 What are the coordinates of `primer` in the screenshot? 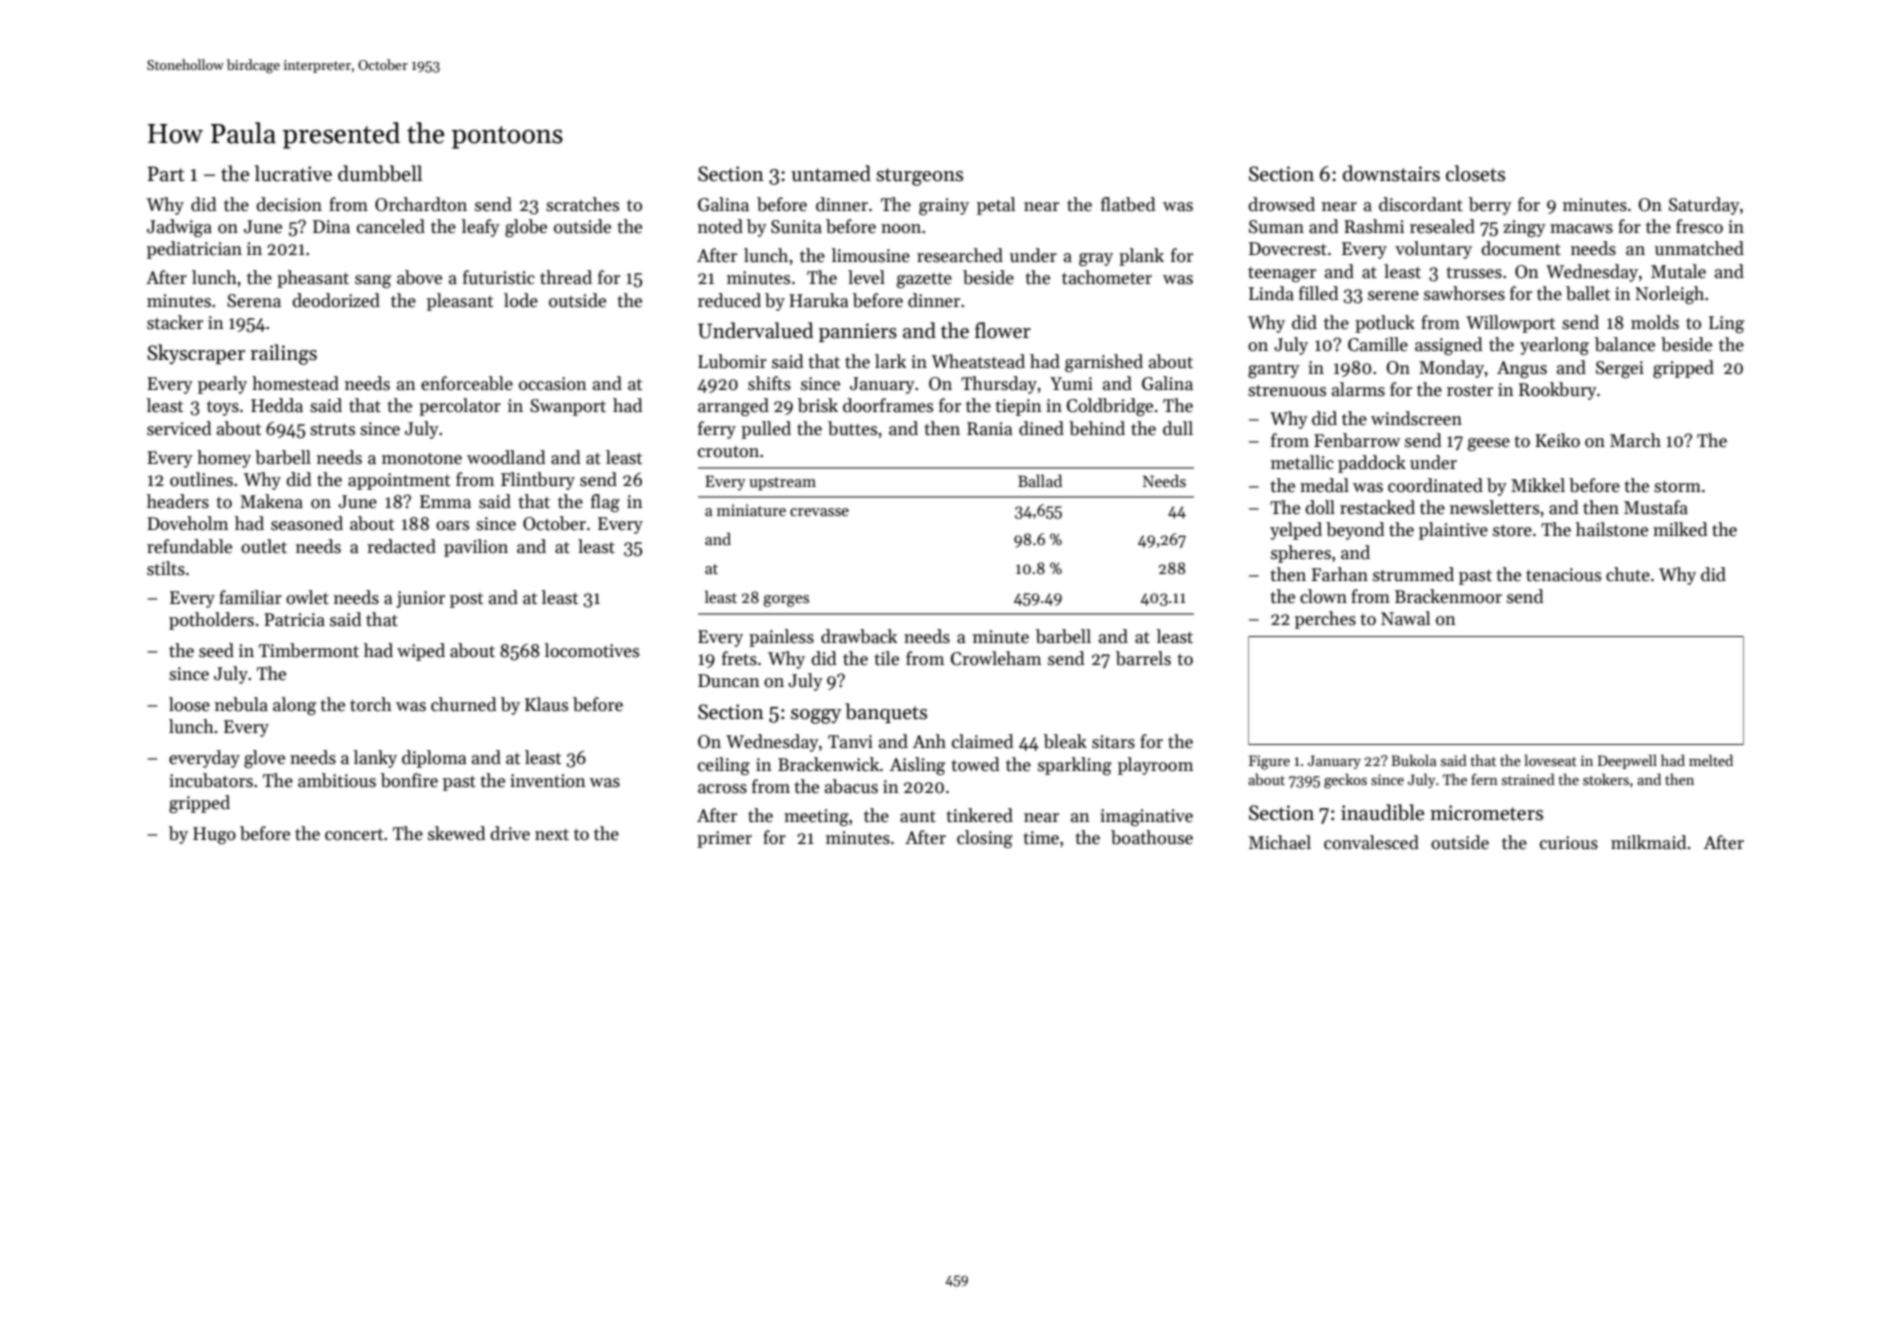 It's located at (724, 839).
